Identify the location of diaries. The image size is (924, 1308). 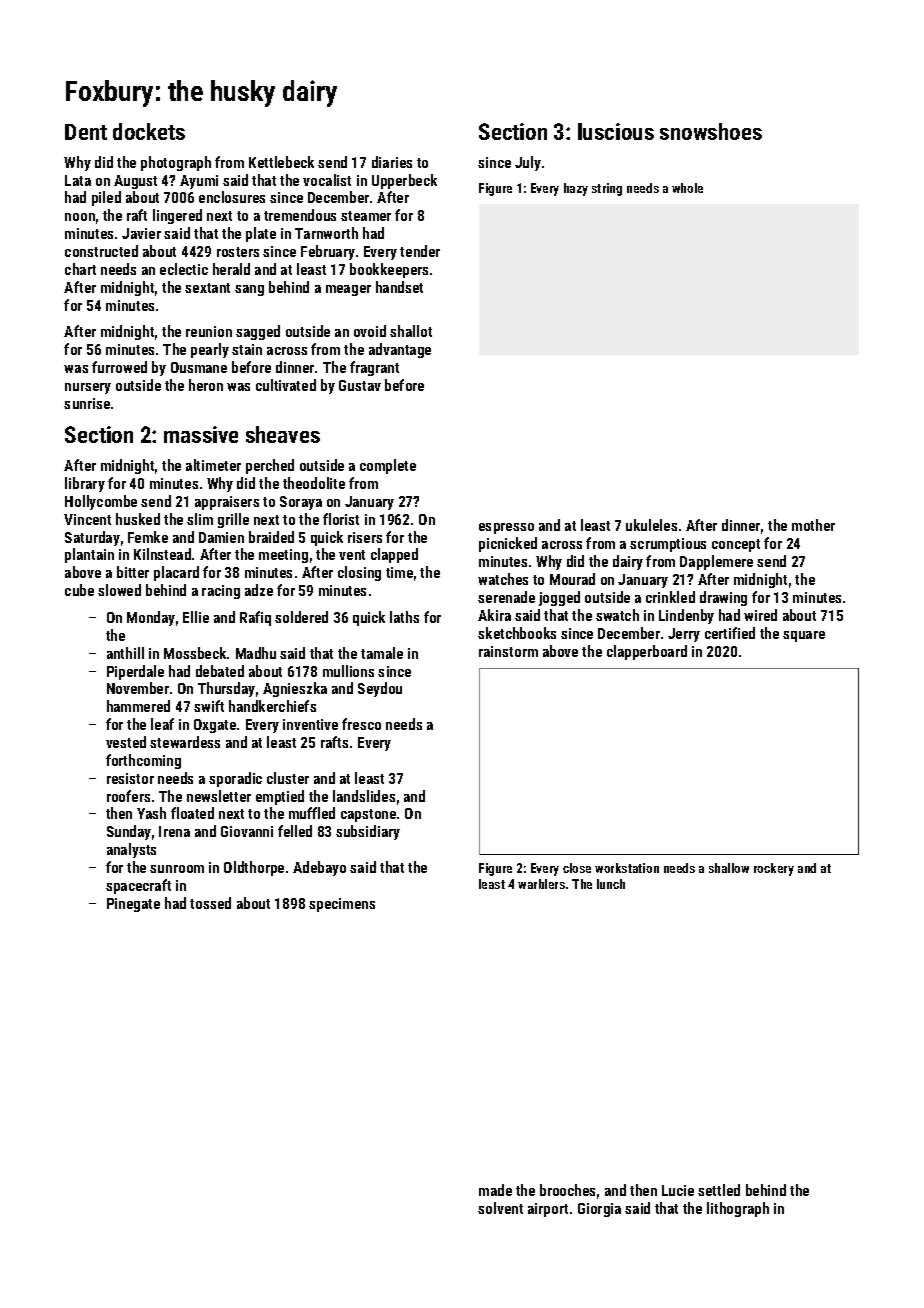
(392, 162).
